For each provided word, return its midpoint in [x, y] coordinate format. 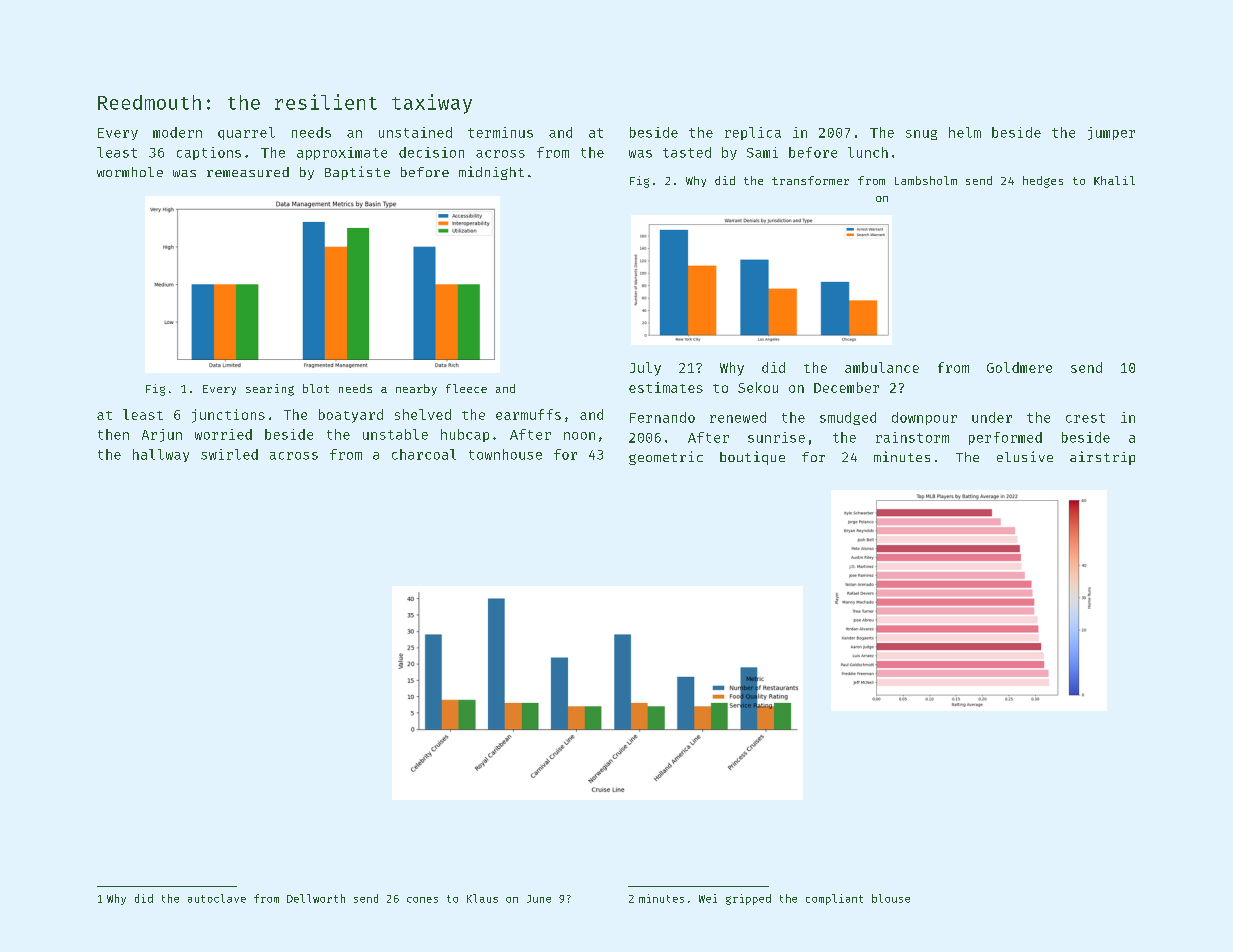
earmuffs [528, 414]
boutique [752, 458]
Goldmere [1019, 367]
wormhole [130, 172]
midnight [491, 173]
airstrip [1102, 458]
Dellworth [316, 898]
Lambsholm [926, 180]
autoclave [217, 898]
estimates [666, 387]
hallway [161, 455]
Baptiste [357, 173]
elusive [1025, 456]
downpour [924, 418]
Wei [708, 898]
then [113, 434]
